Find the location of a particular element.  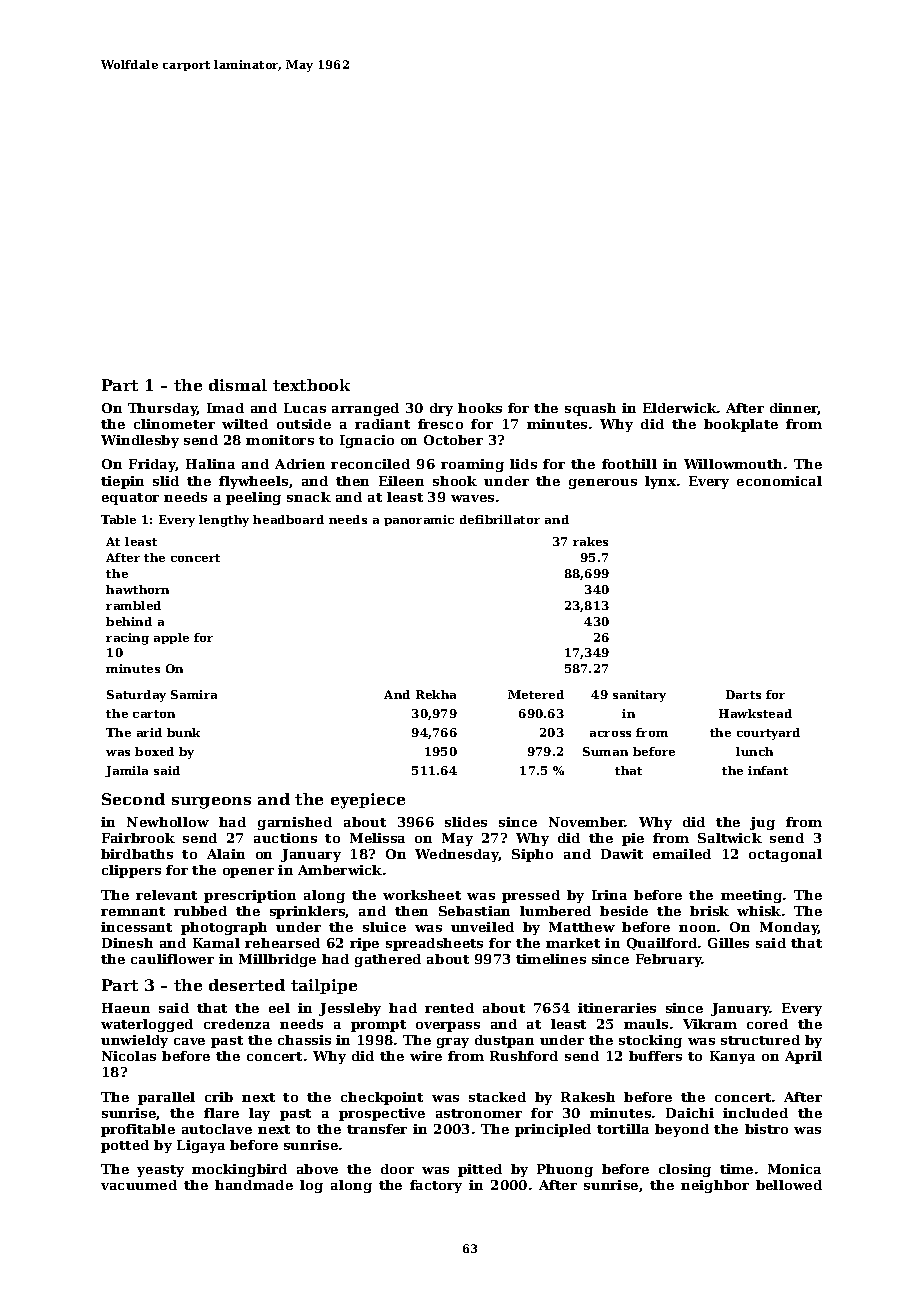

bellowed is located at coordinates (789, 1185).
